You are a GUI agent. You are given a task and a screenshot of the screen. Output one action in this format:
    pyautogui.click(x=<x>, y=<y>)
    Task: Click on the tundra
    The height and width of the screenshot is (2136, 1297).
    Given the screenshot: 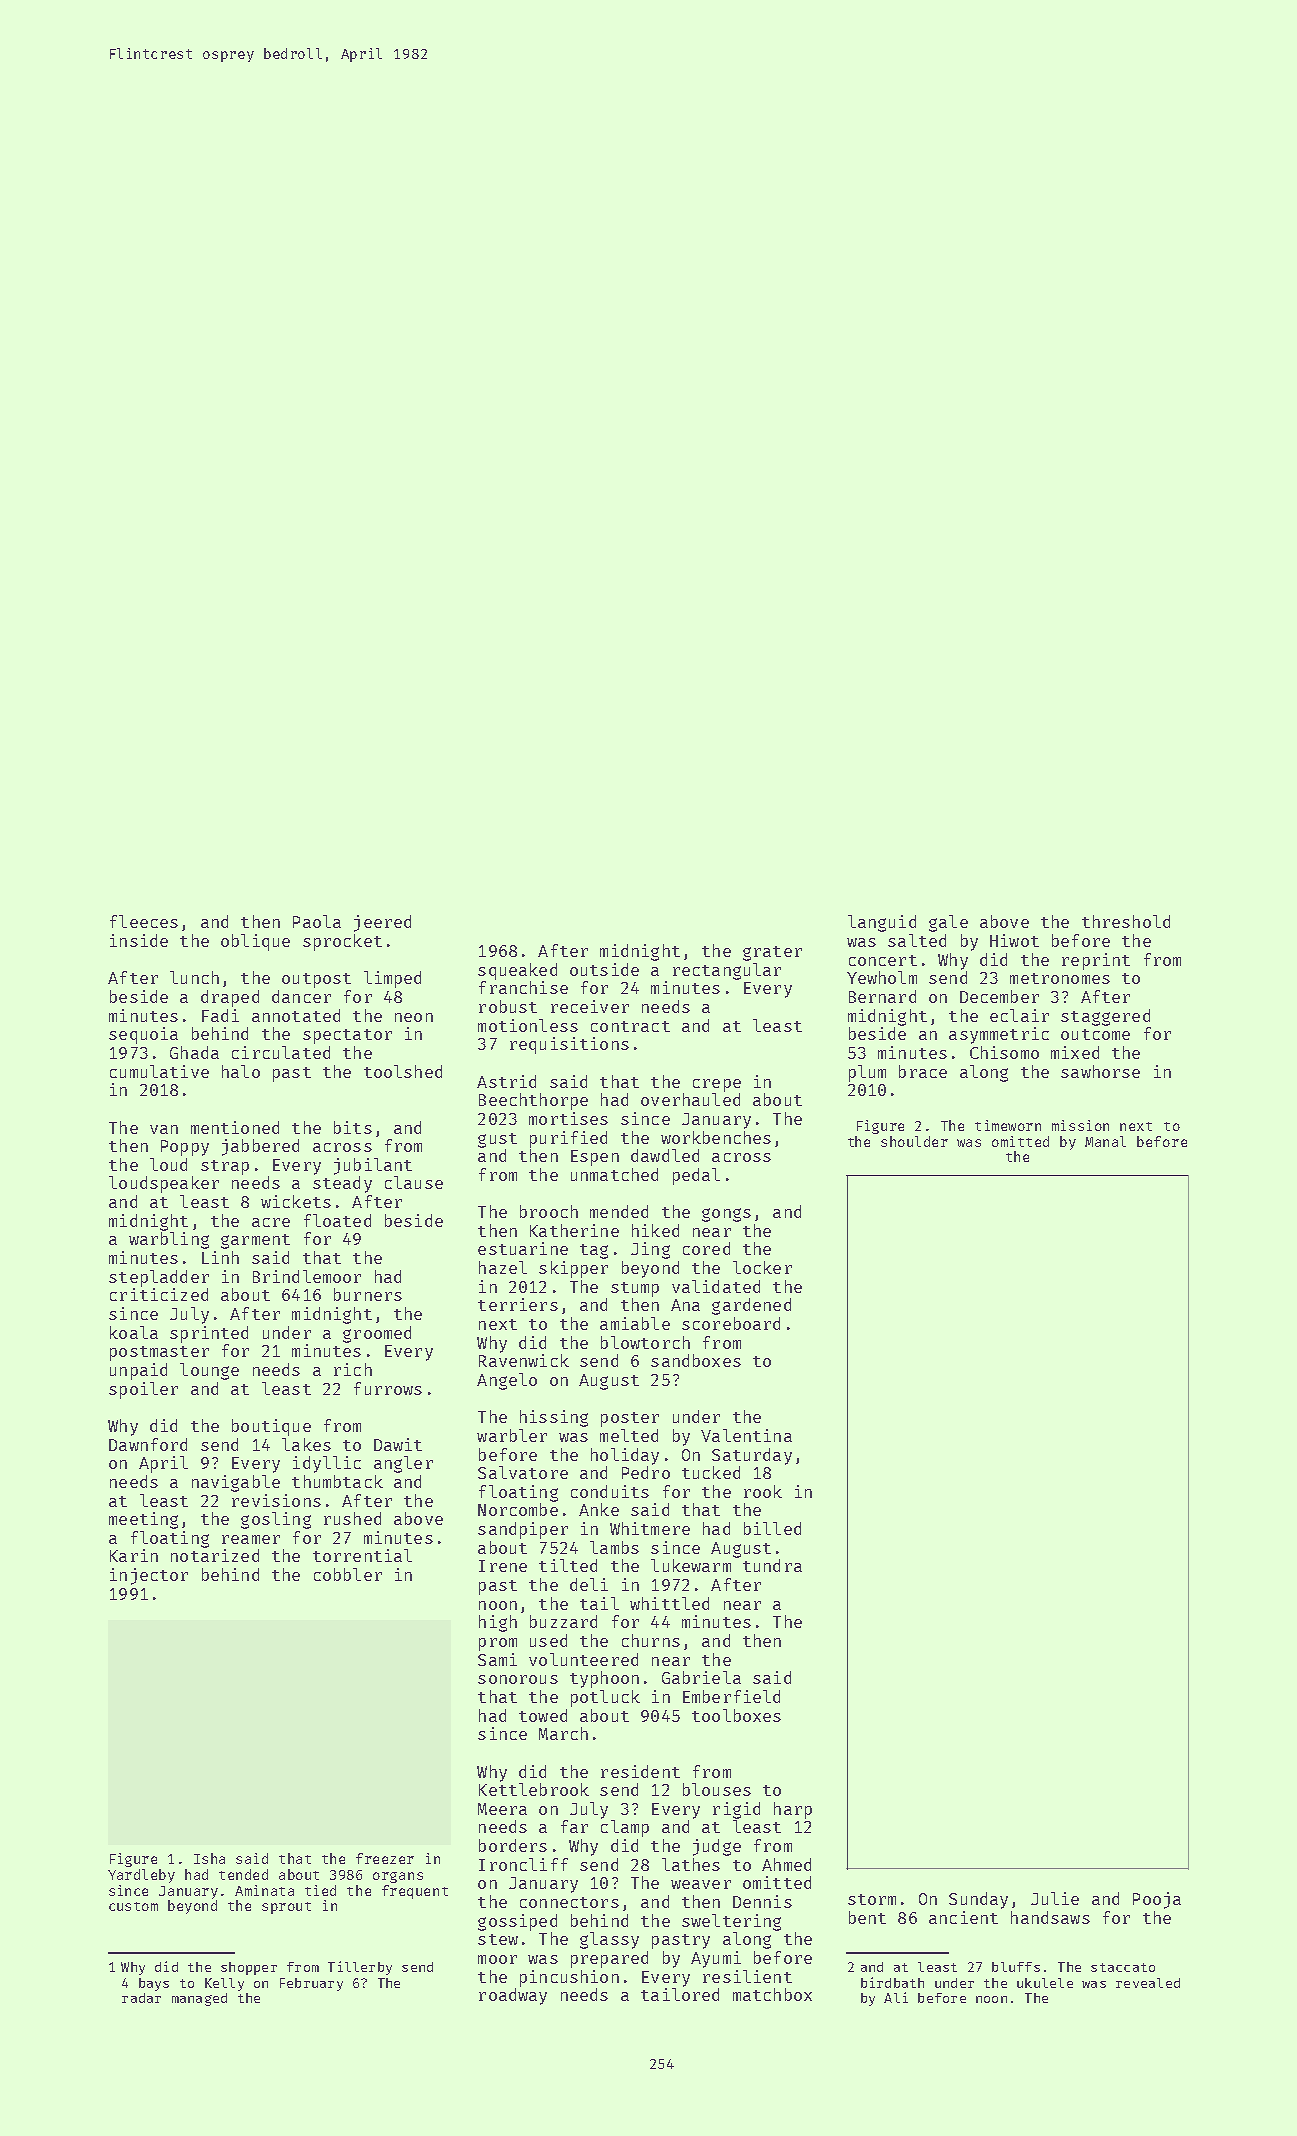 What is the action you would take?
    pyautogui.click(x=772, y=1565)
